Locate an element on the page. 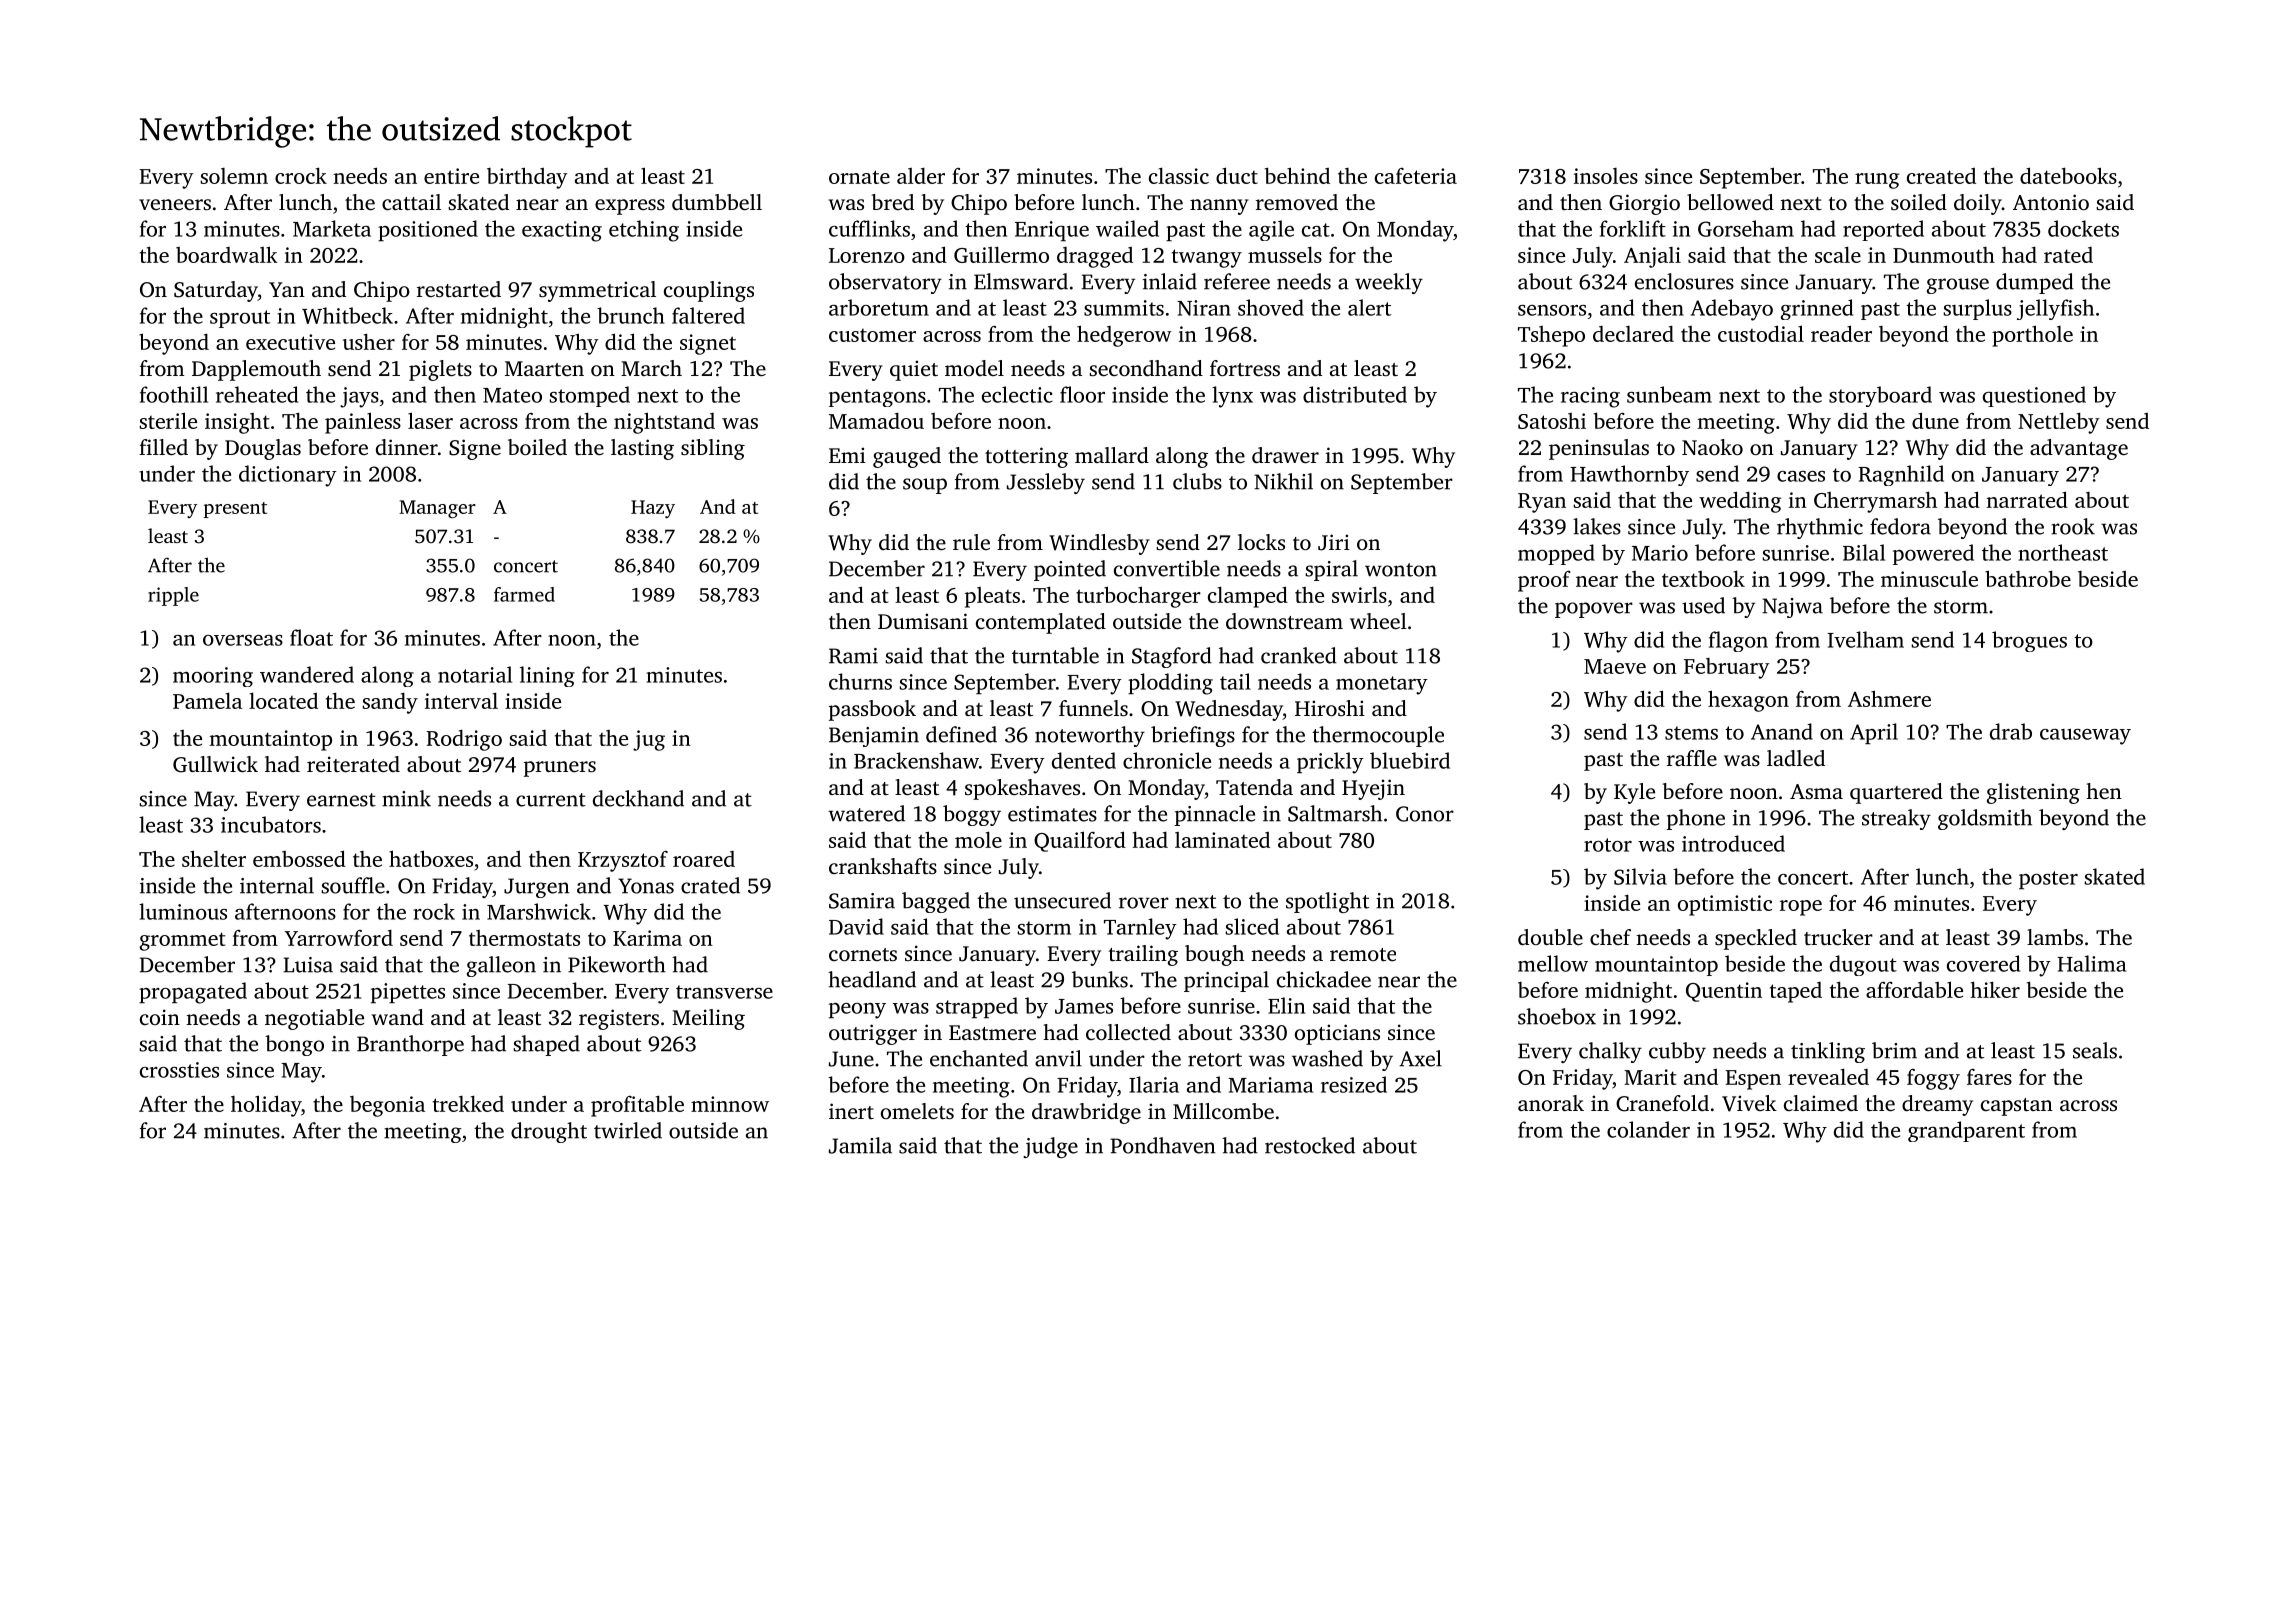  poster is located at coordinates (2048, 880).
